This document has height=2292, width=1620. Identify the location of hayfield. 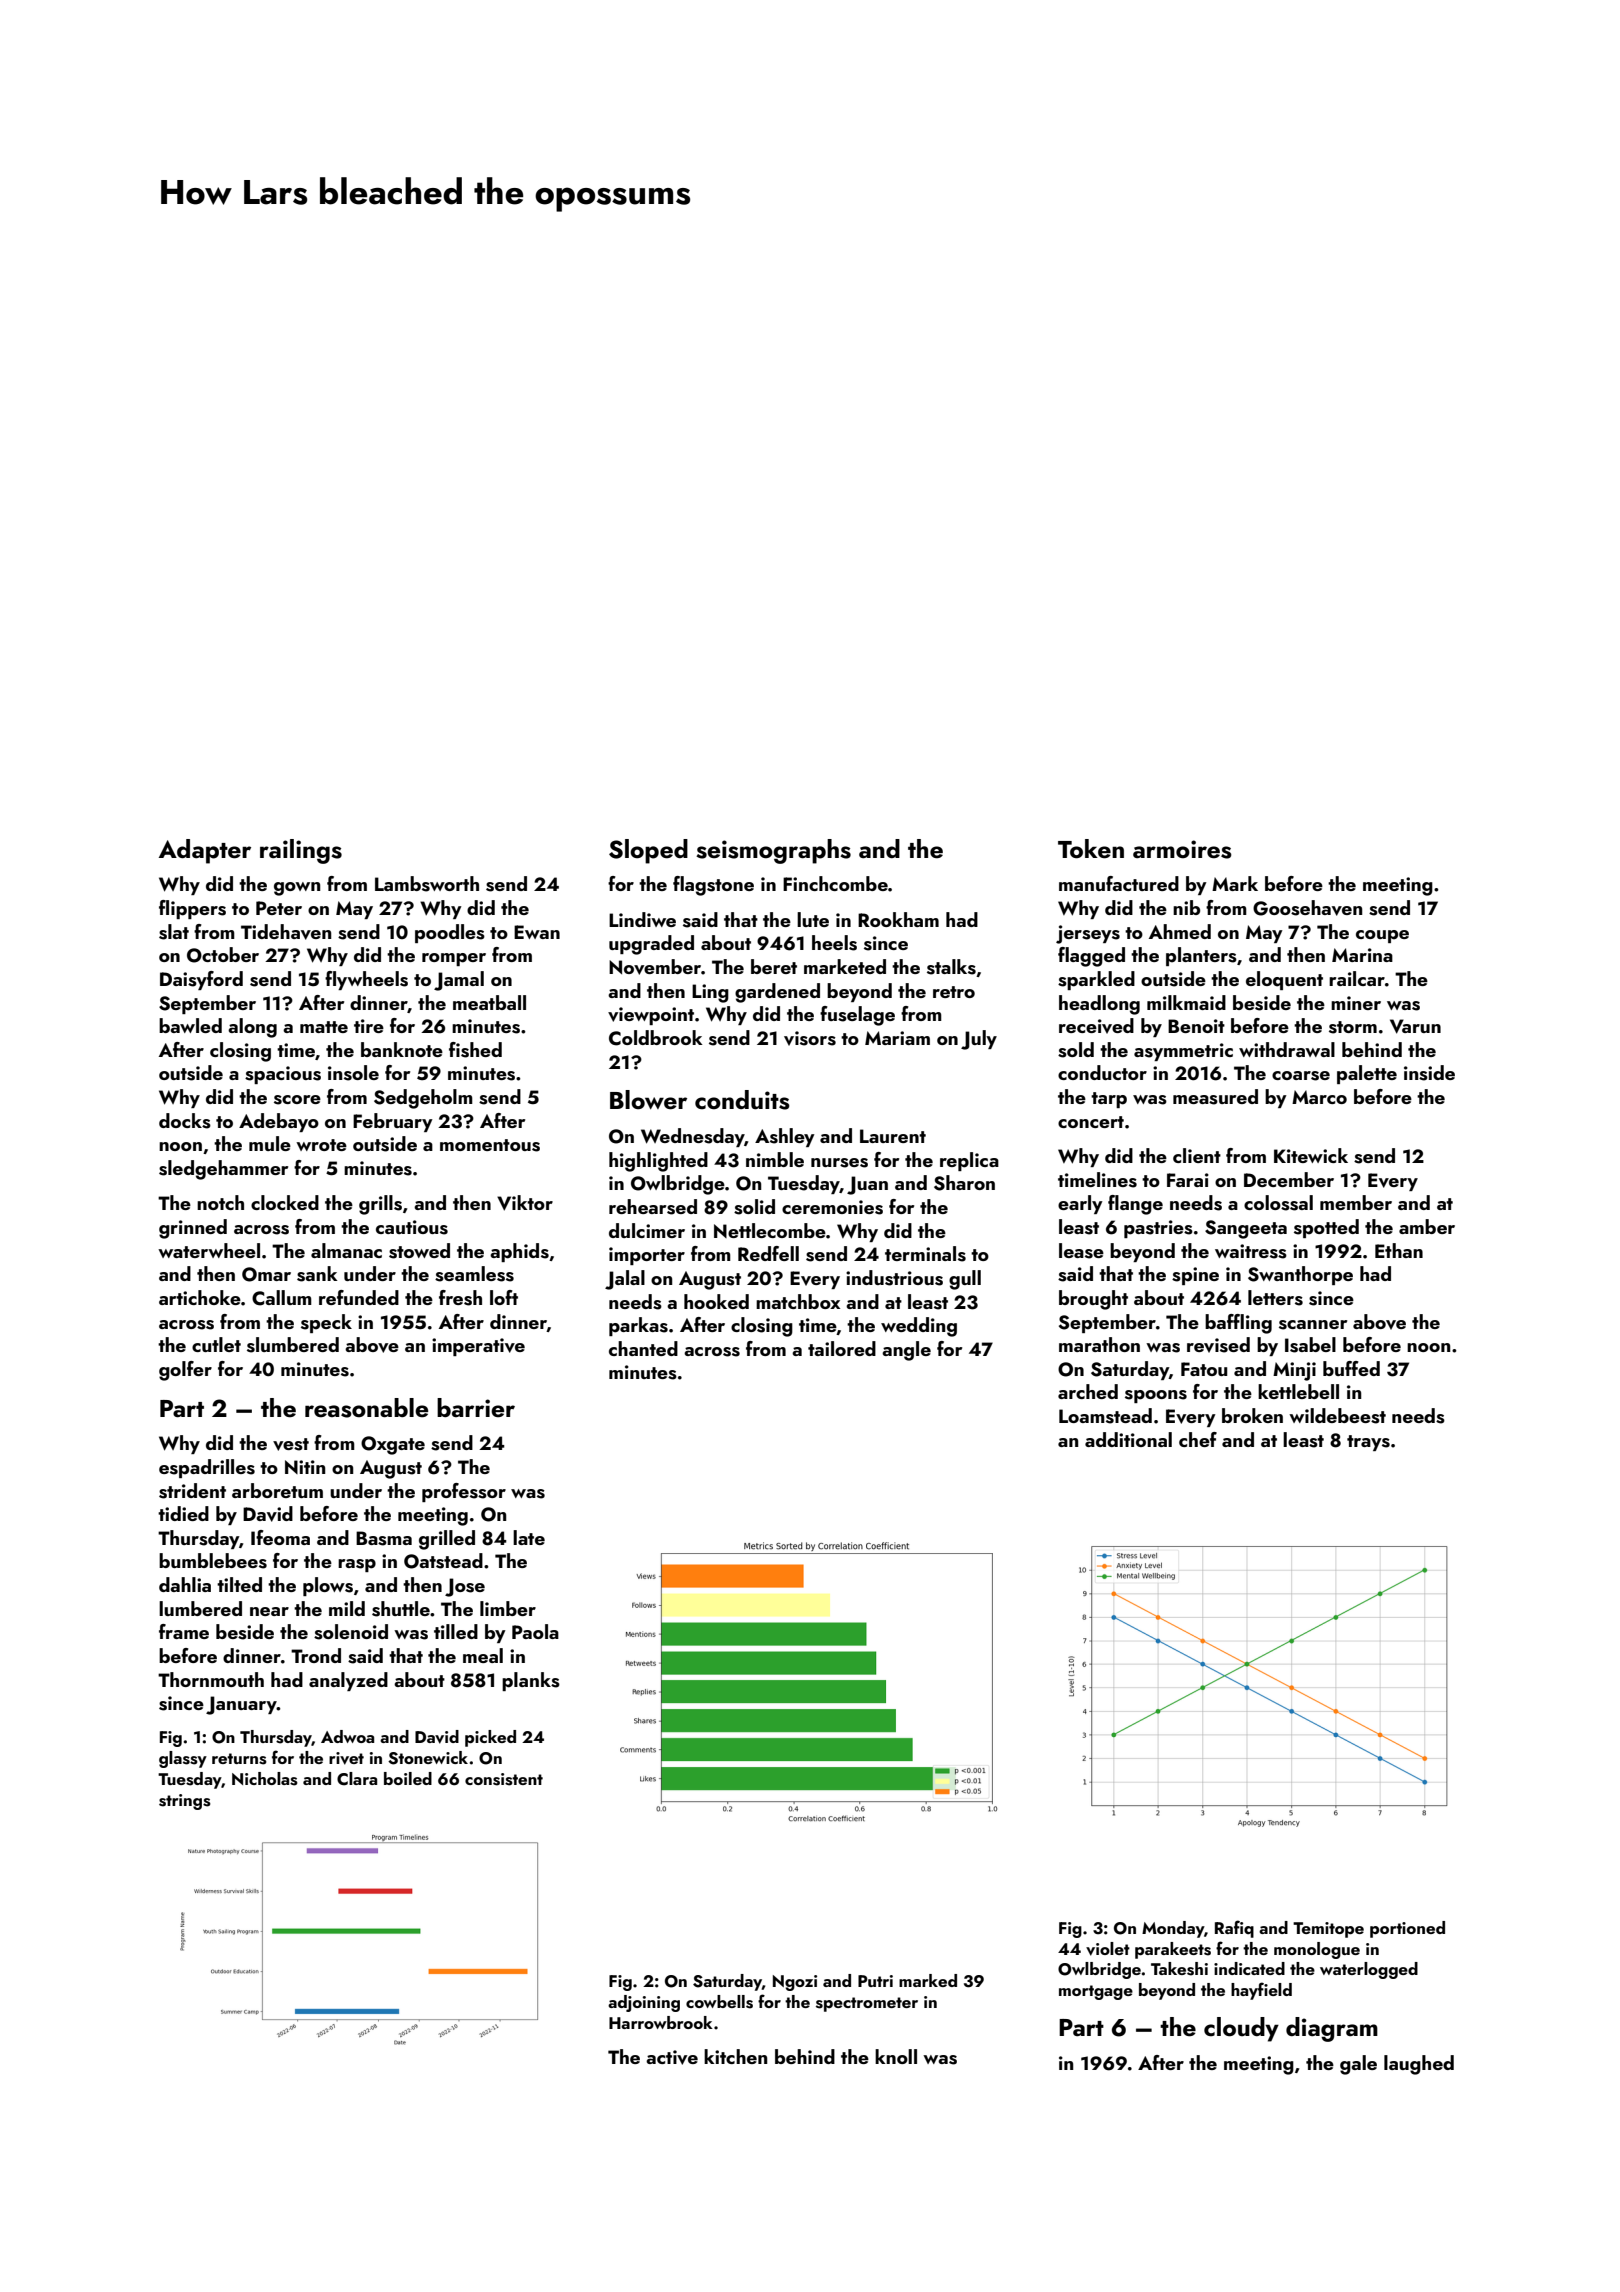
(1261, 1991).
